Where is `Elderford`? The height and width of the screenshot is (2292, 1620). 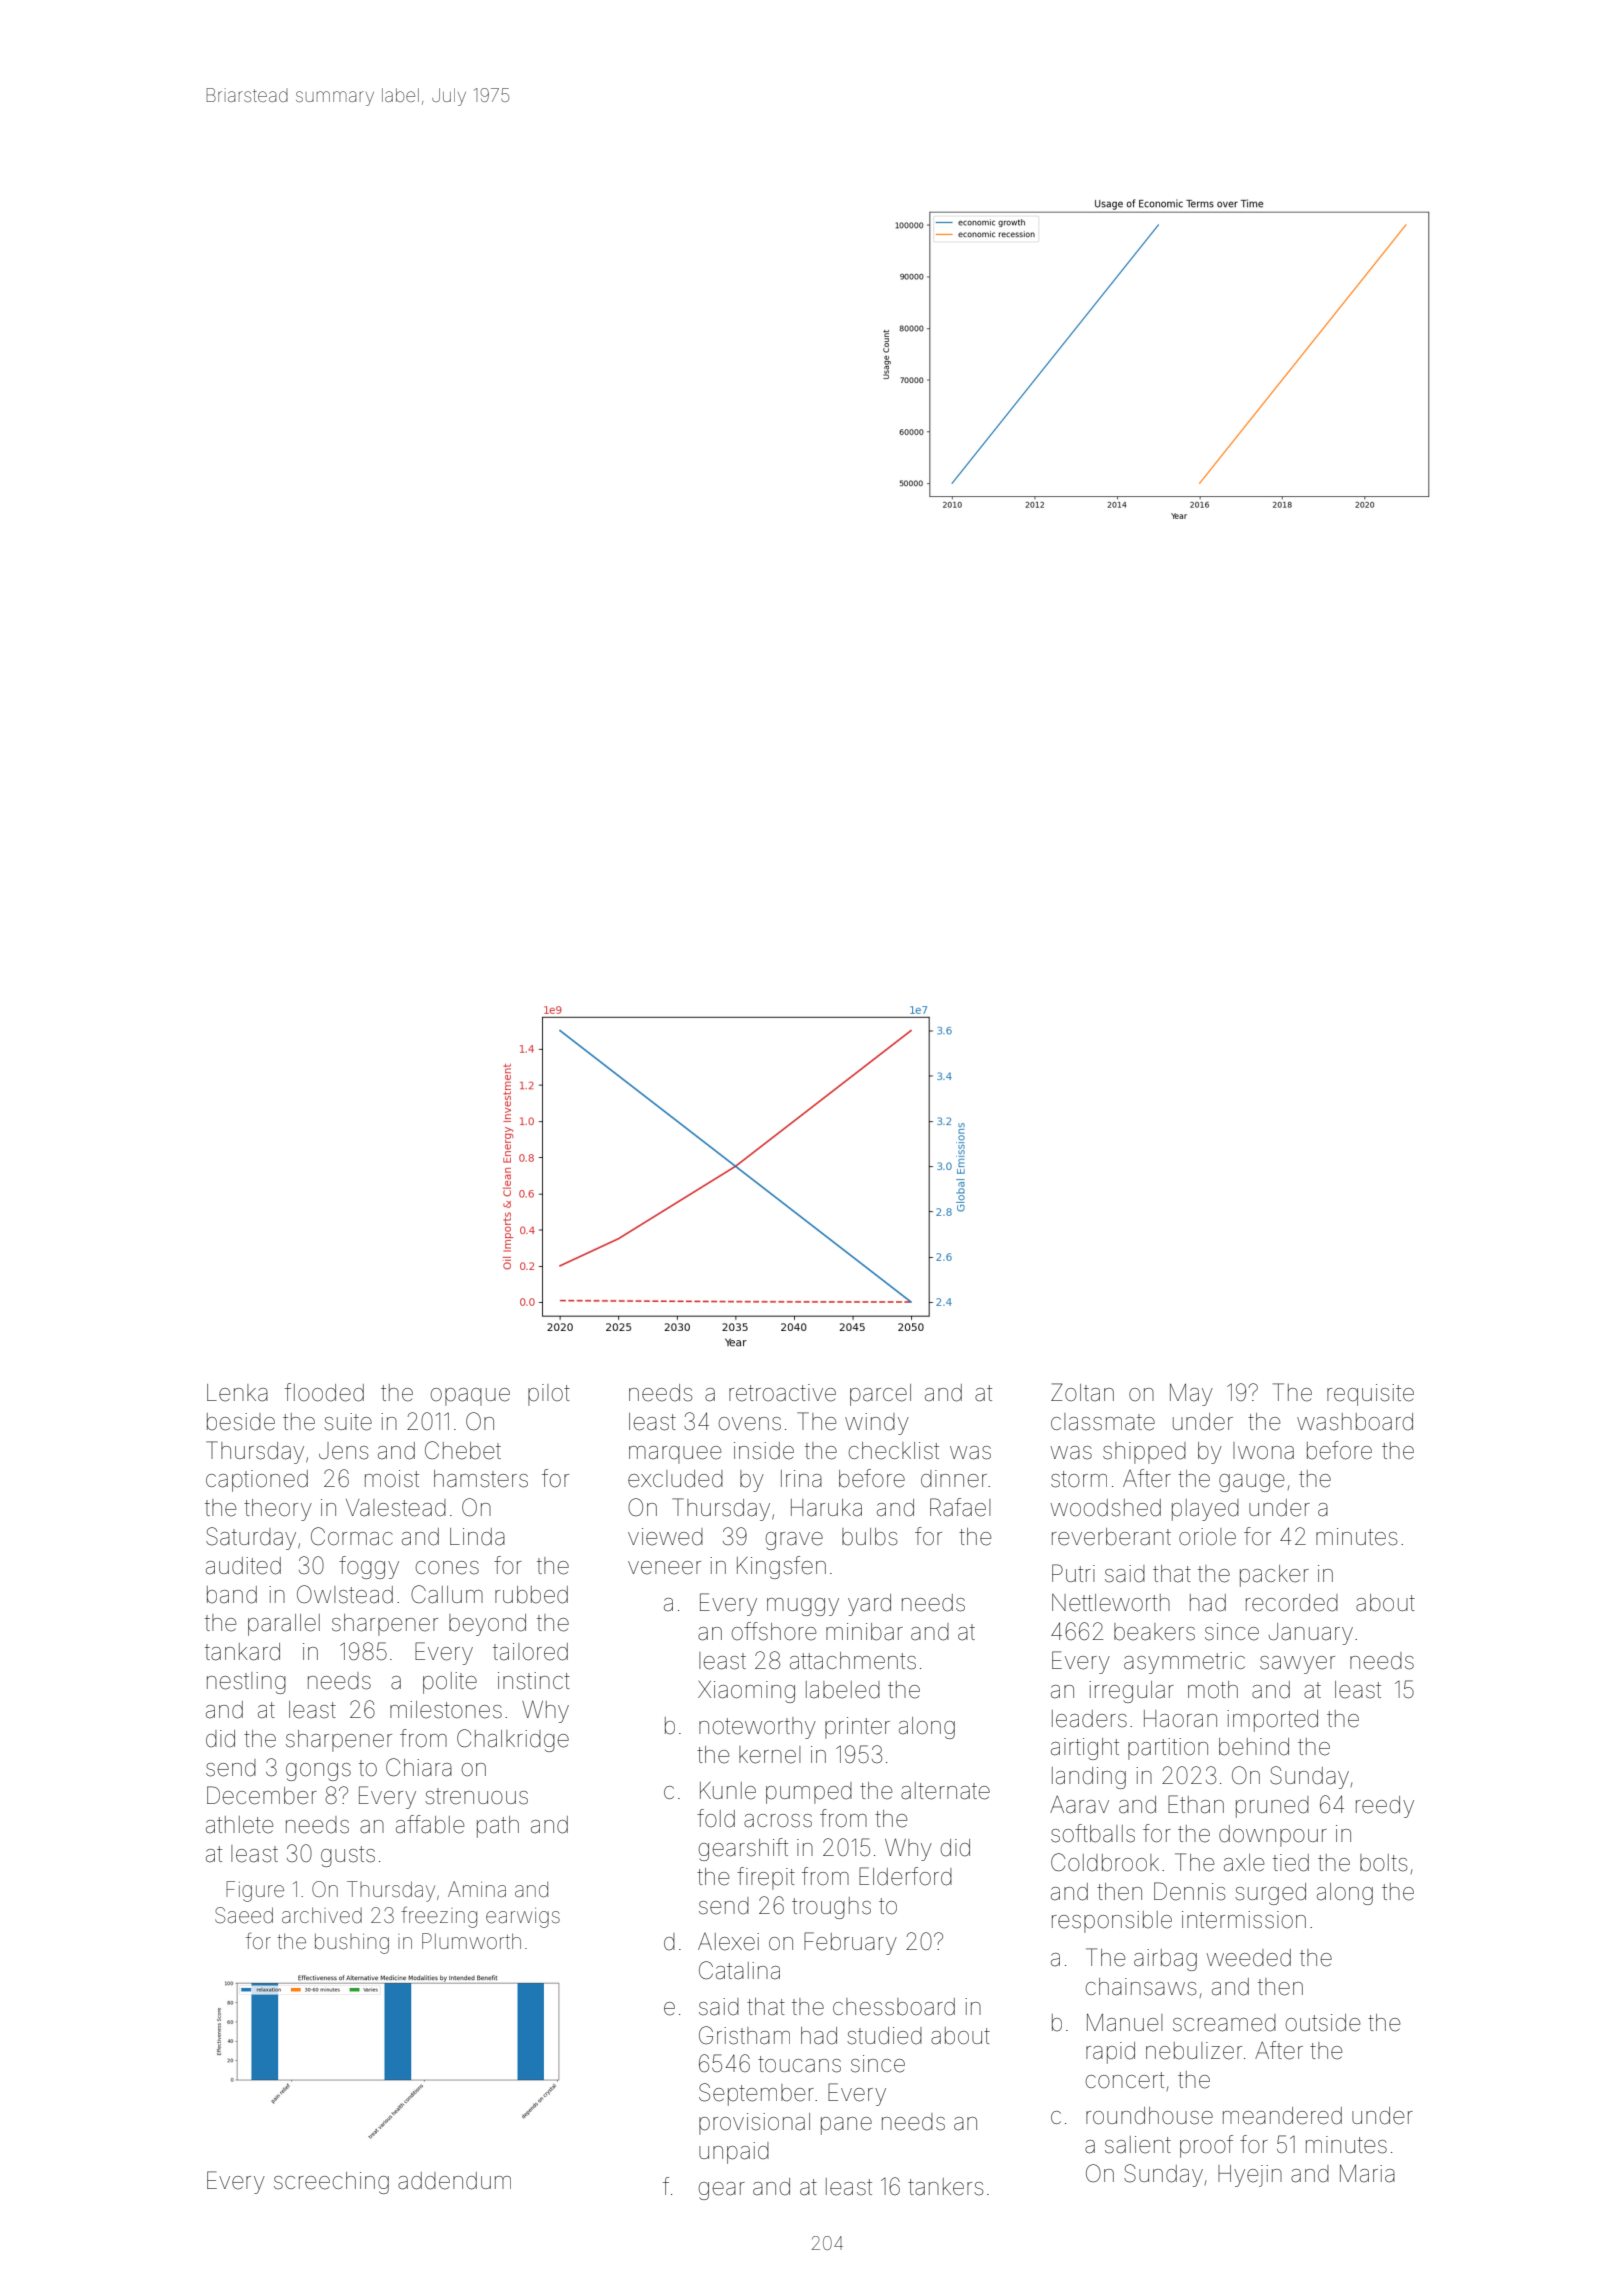
Elderford is located at coordinates (905, 1876).
